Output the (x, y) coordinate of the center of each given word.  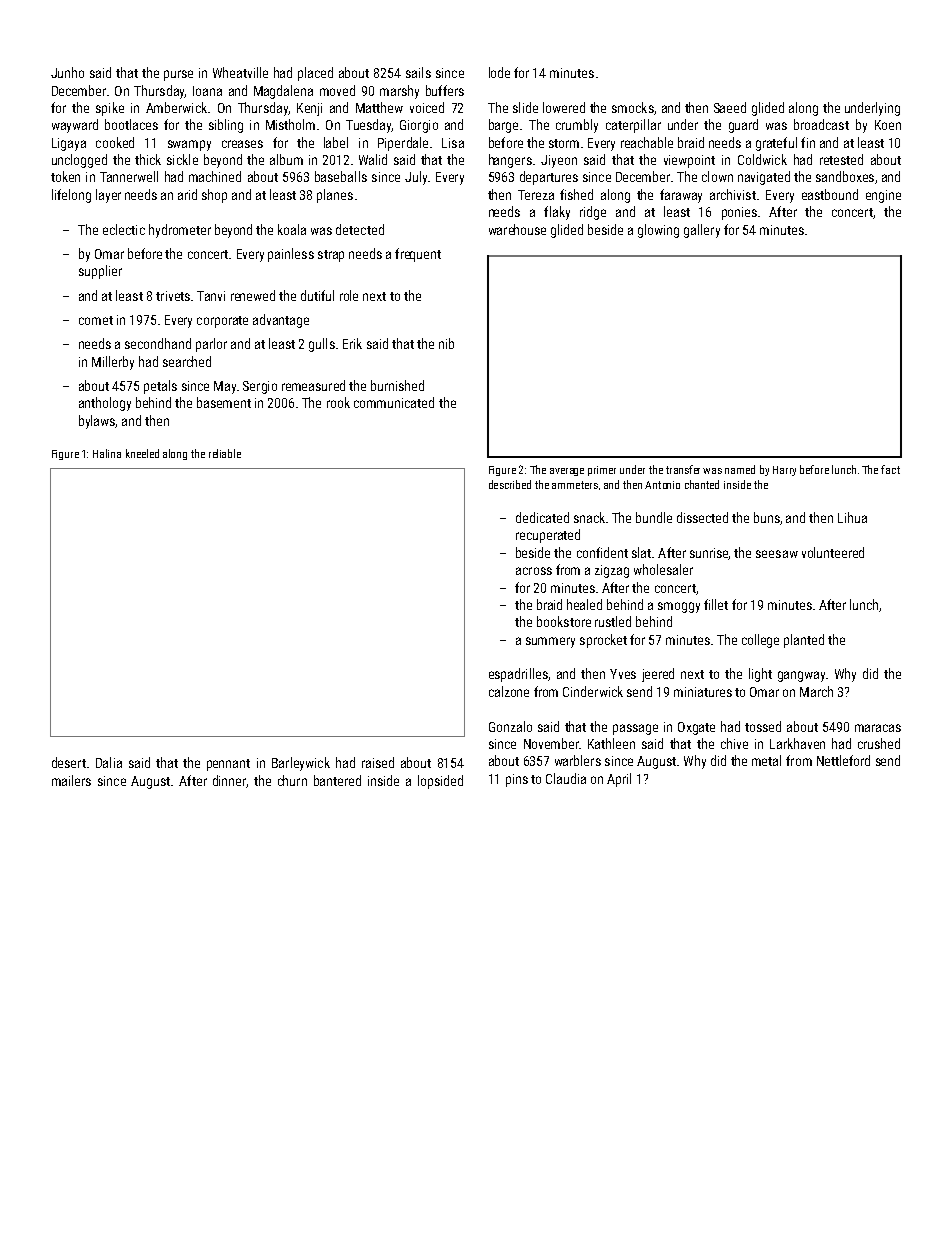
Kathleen (611, 743)
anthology (105, 404)
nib (446, 343)
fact (890, 469)
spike (110, 109)
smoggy (679, 607)
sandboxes (845, 176)
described (510, 484)
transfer (683, 469)
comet (96, 320)
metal (766, 760)
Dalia (109, 762)
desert (69, 762)
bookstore (564, 621)
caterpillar (633, 126)
